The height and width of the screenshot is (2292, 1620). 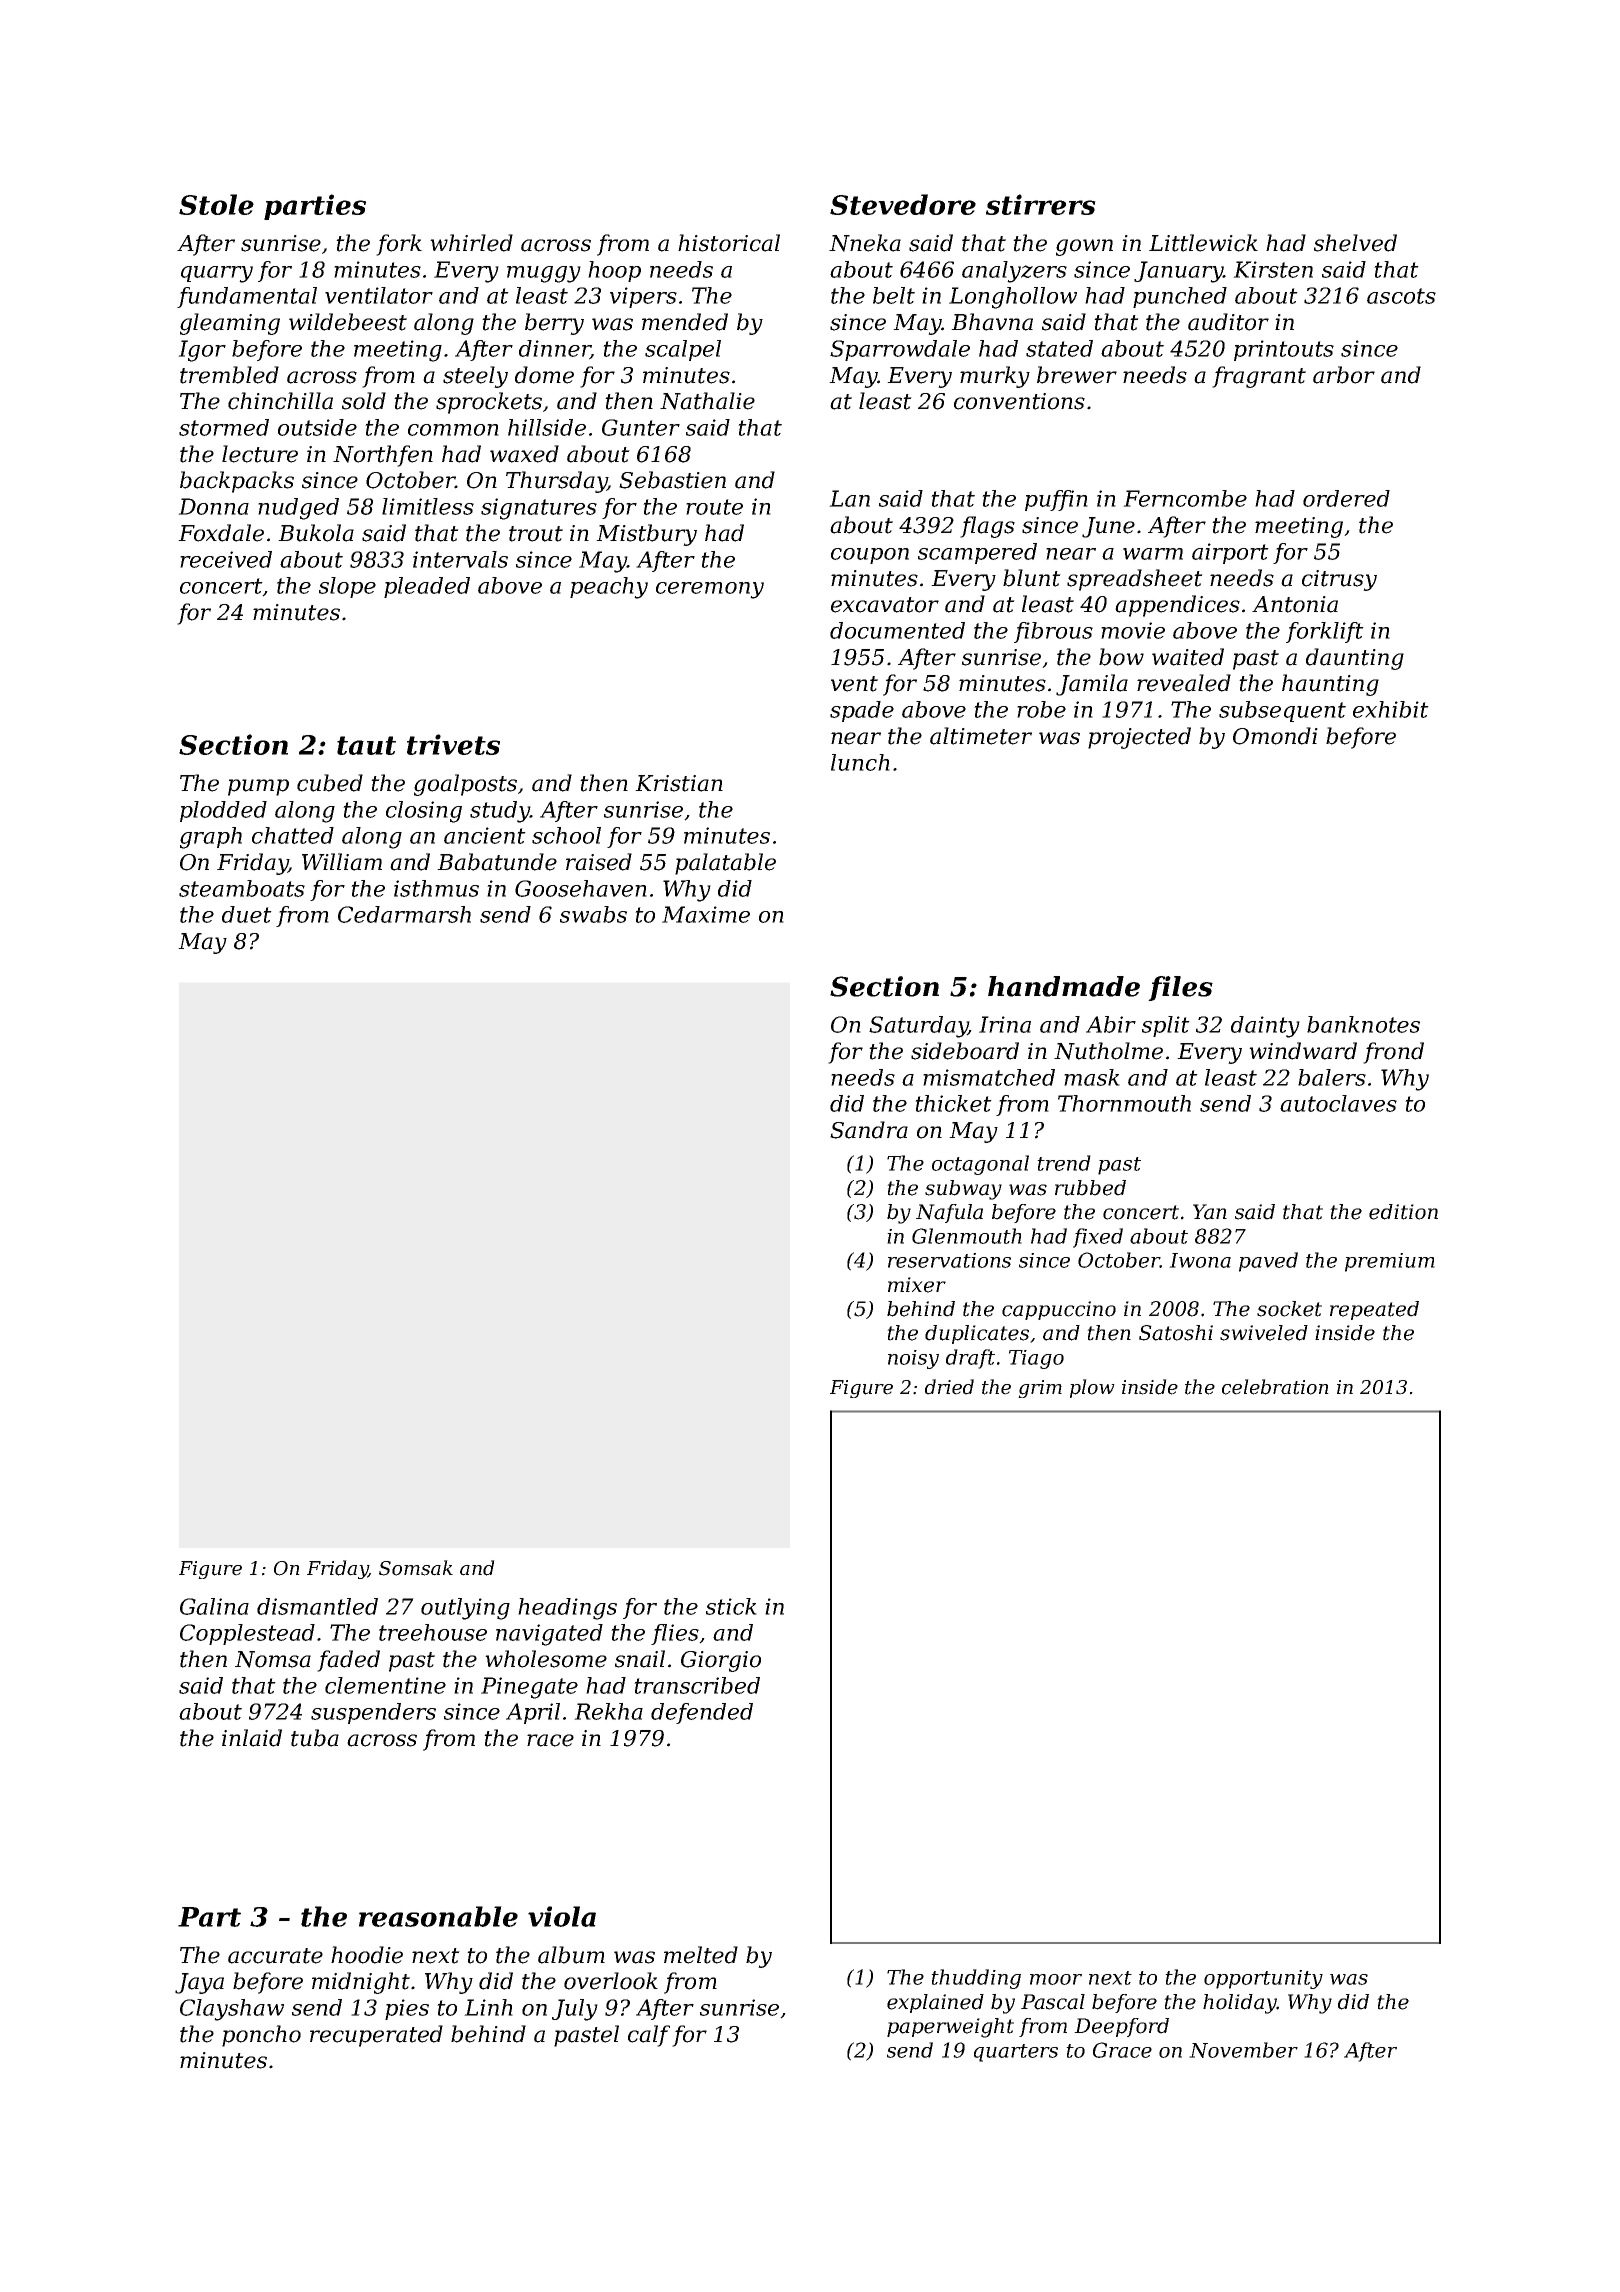 What do you see at coordinates (1263, 1979) in the screenshot?
I see `opportunity` at bounding box center [1263, 1979].
